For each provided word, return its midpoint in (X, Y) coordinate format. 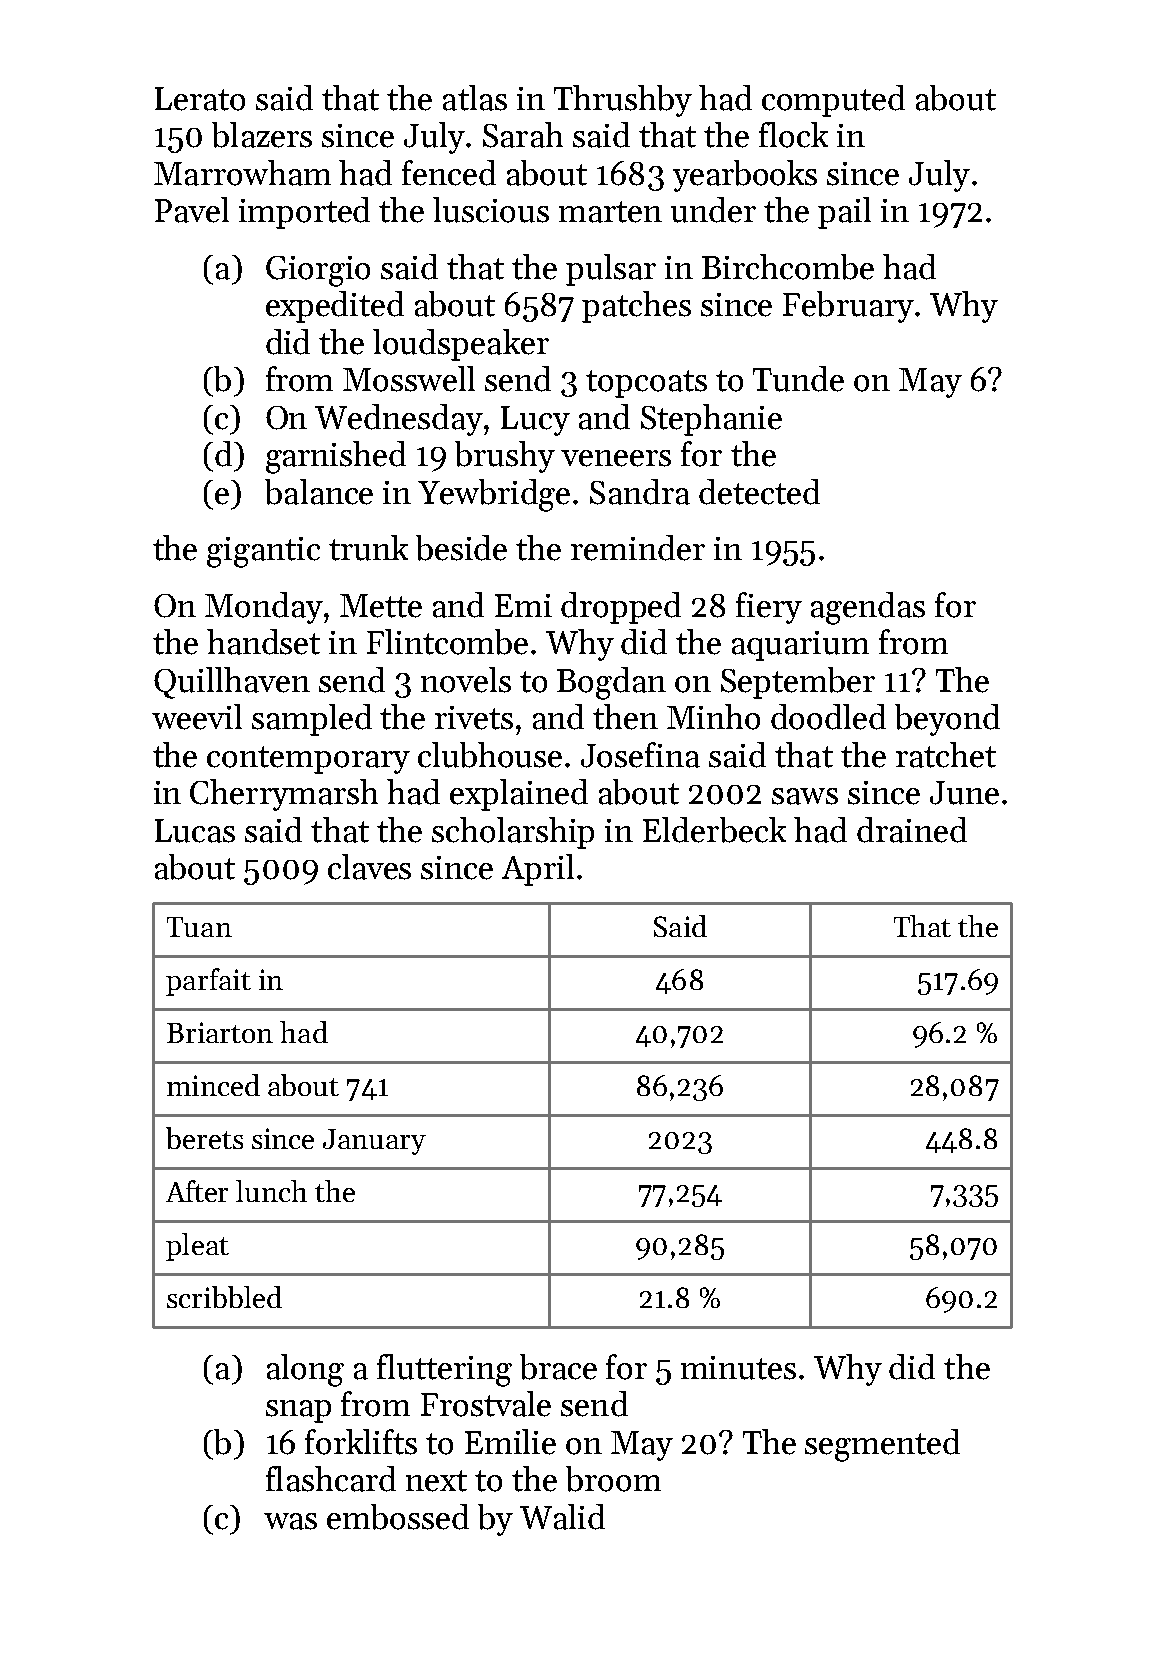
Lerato (200, 99)
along (305, 1370)
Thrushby (623, 101)
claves (369, 867)
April (538, 870)
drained (912, 830)
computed (833, 101)
